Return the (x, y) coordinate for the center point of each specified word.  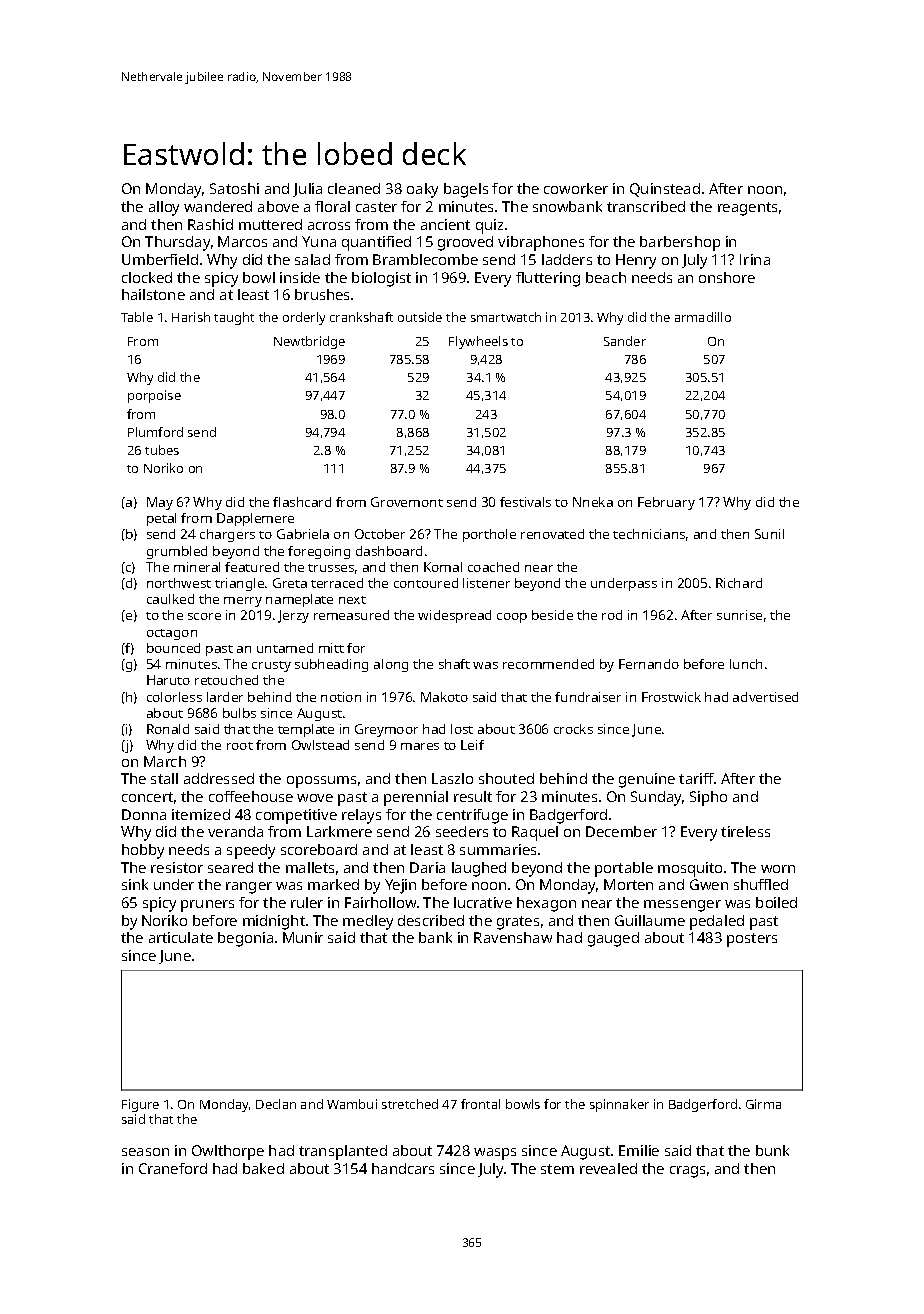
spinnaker (619, 1105)
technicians (649, 534)
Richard (739, 583)
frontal (480, 1104)
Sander (625, 341)
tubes (162, 450)
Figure (140, 1105)
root (240, 746)
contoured (426, 583)
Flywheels (478, 342)
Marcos (242, 241)
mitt (331, 648)
